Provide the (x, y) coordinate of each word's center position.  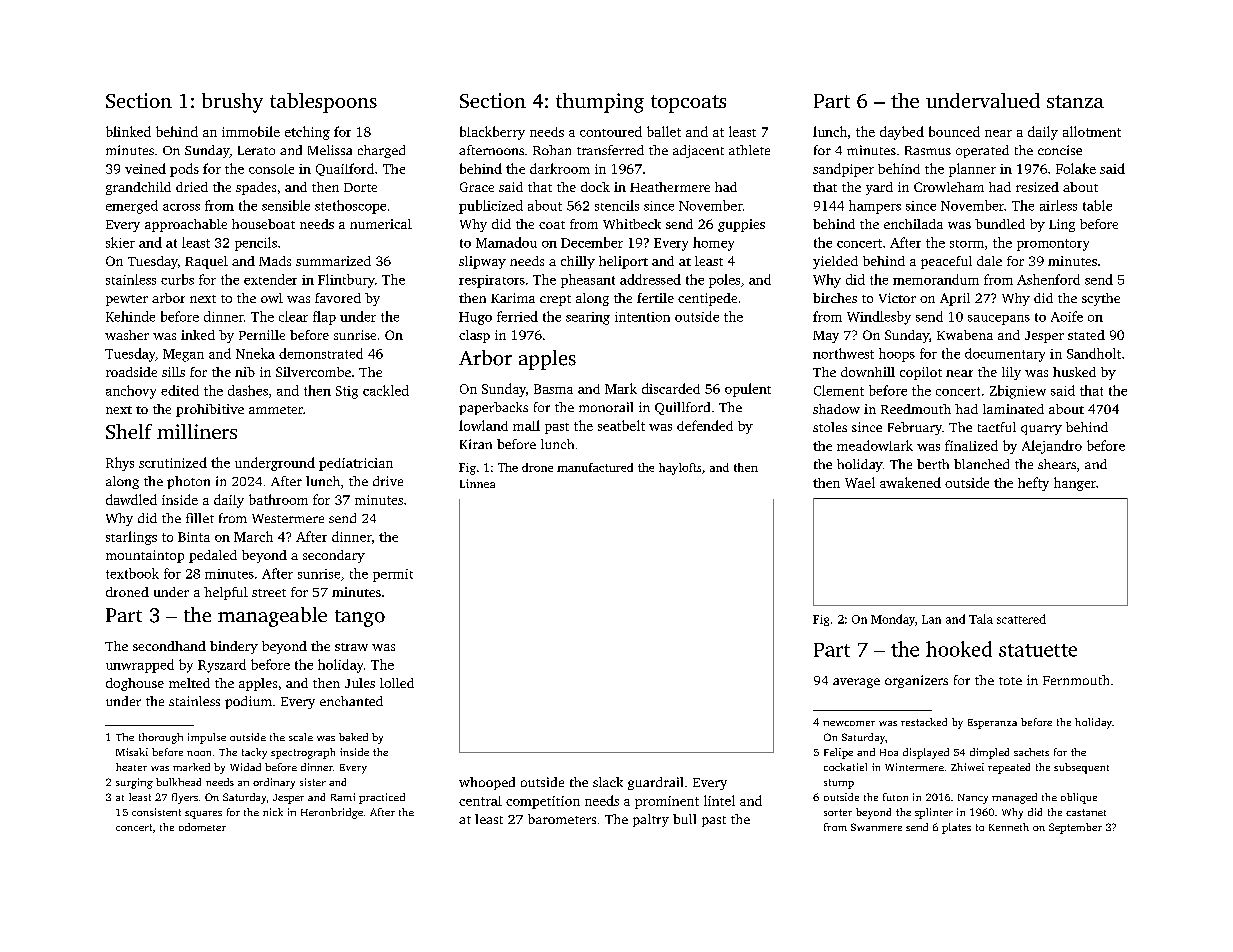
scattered (1021, 619)
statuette (1038, 650)
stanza (1075, 101)
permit (393, 575)
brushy (232, 103)
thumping (600, 103)
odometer (202, 827)
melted (189, 683)
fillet (200, 518)
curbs (177, 279)
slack (608, 782)
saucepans (999, 320)
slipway (482, 262)
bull (684, 819)
